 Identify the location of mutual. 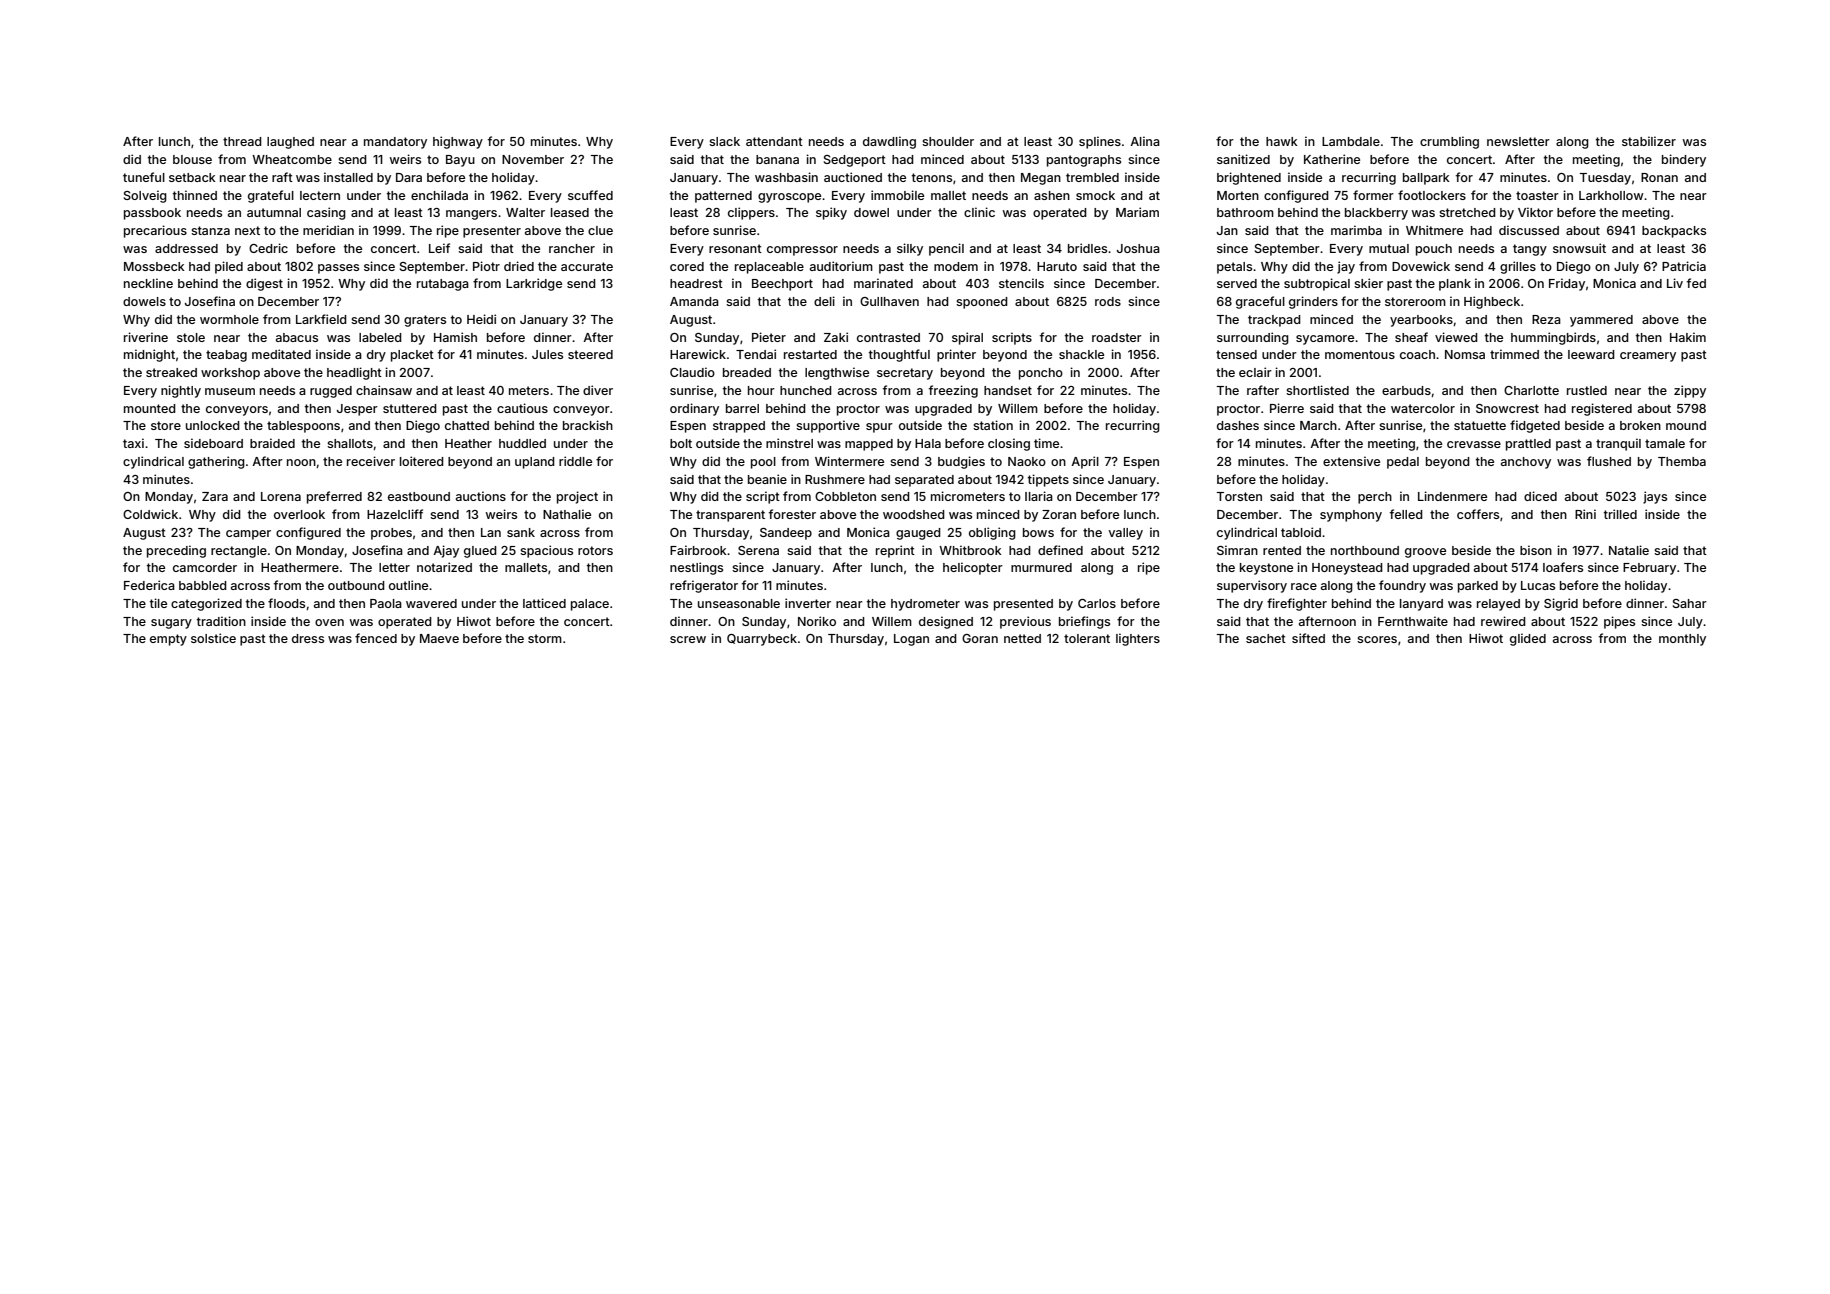
(1389, 248).
